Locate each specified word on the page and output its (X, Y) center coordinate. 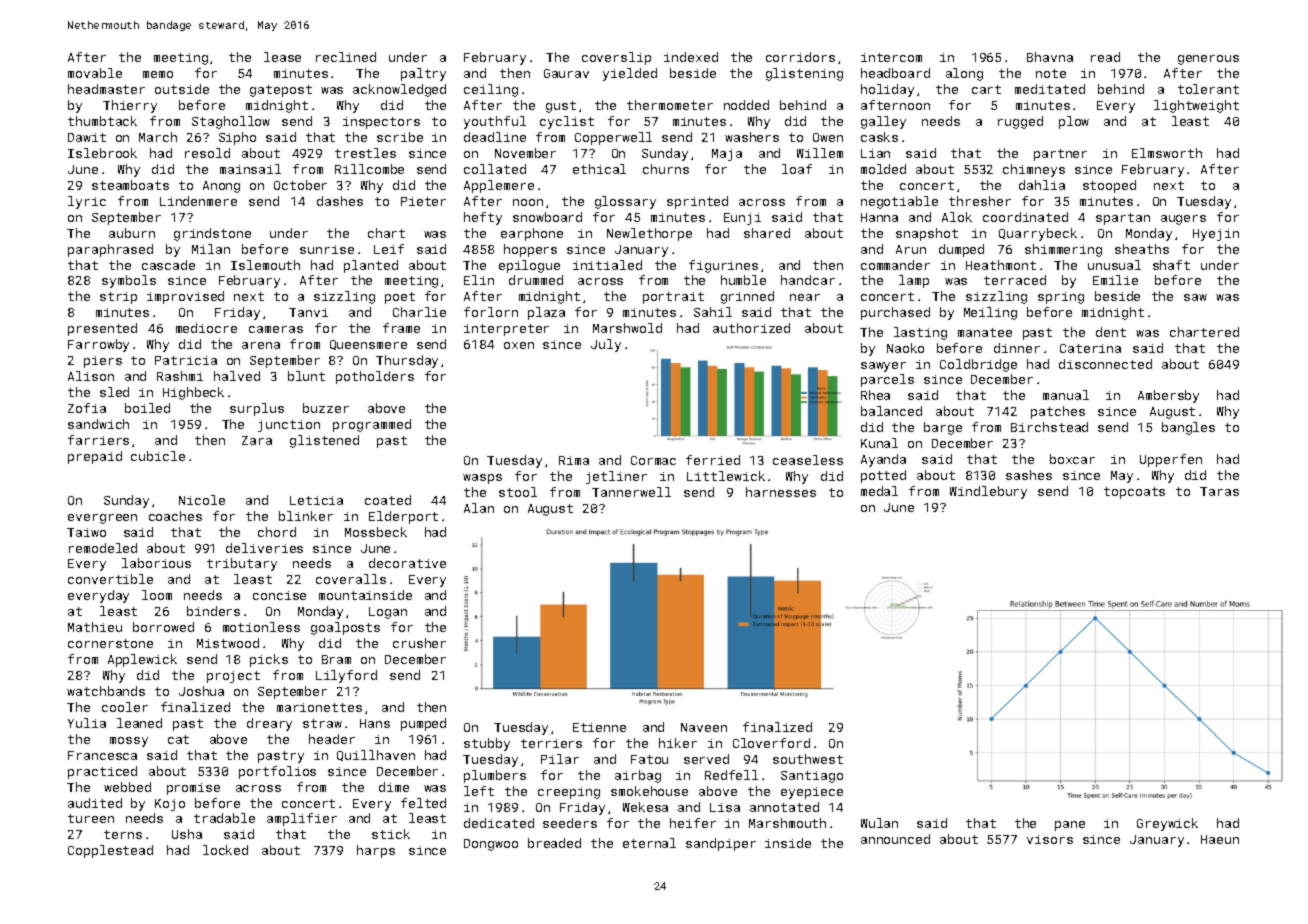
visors (1050, 839)
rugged (1020, 122)
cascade (168, 265)
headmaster (106, 89)
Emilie (1115, 280)
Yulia (87, 723)
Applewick (142, 660)
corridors (800, 57)
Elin (479, 280)
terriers (551, 743)
